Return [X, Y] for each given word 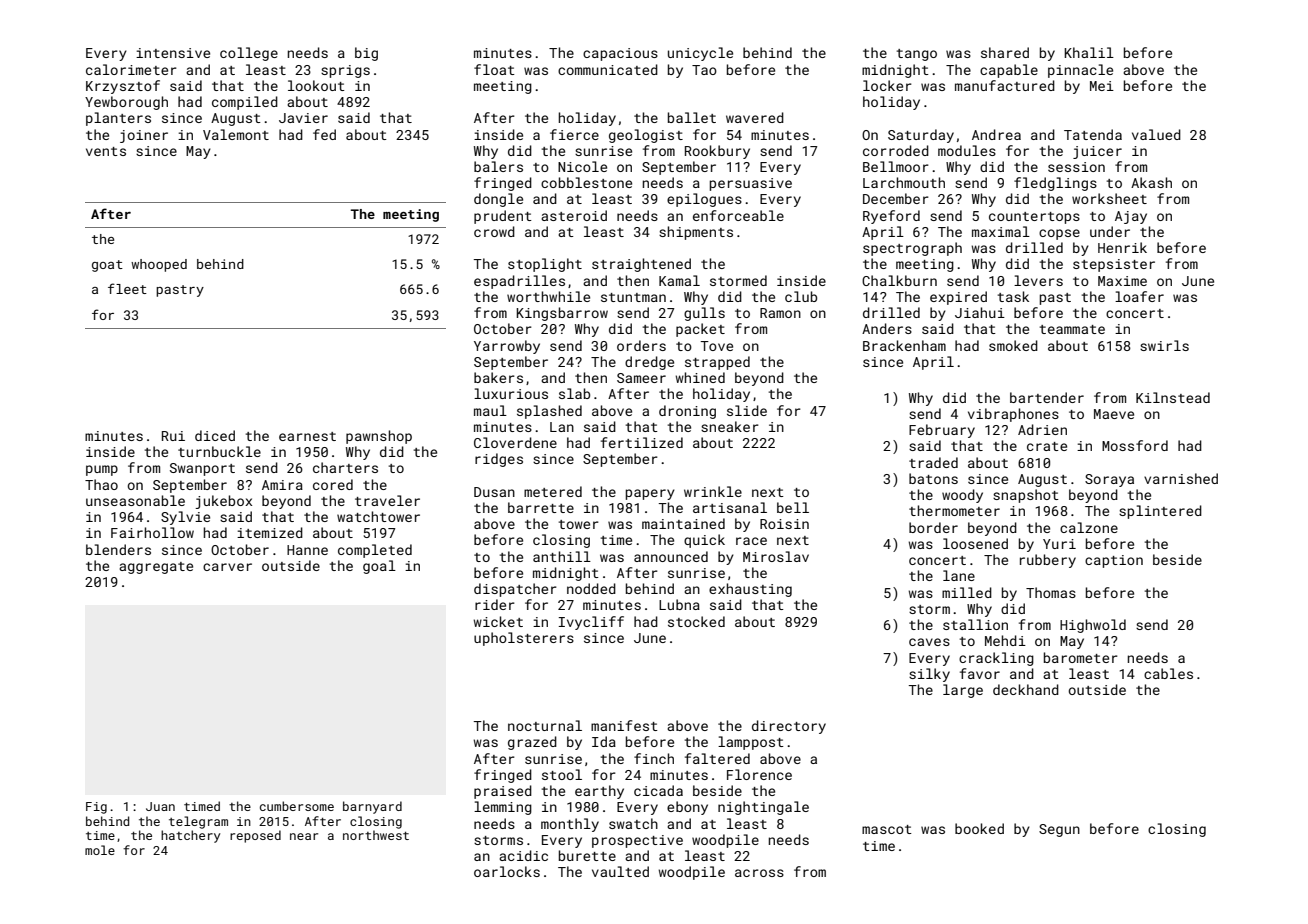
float [494, 69]
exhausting [750, 590]
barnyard [372, 807]
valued [1156, 134]
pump [102, 470]
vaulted [620, 871]
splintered [1160, 512]
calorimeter [131, 69]
